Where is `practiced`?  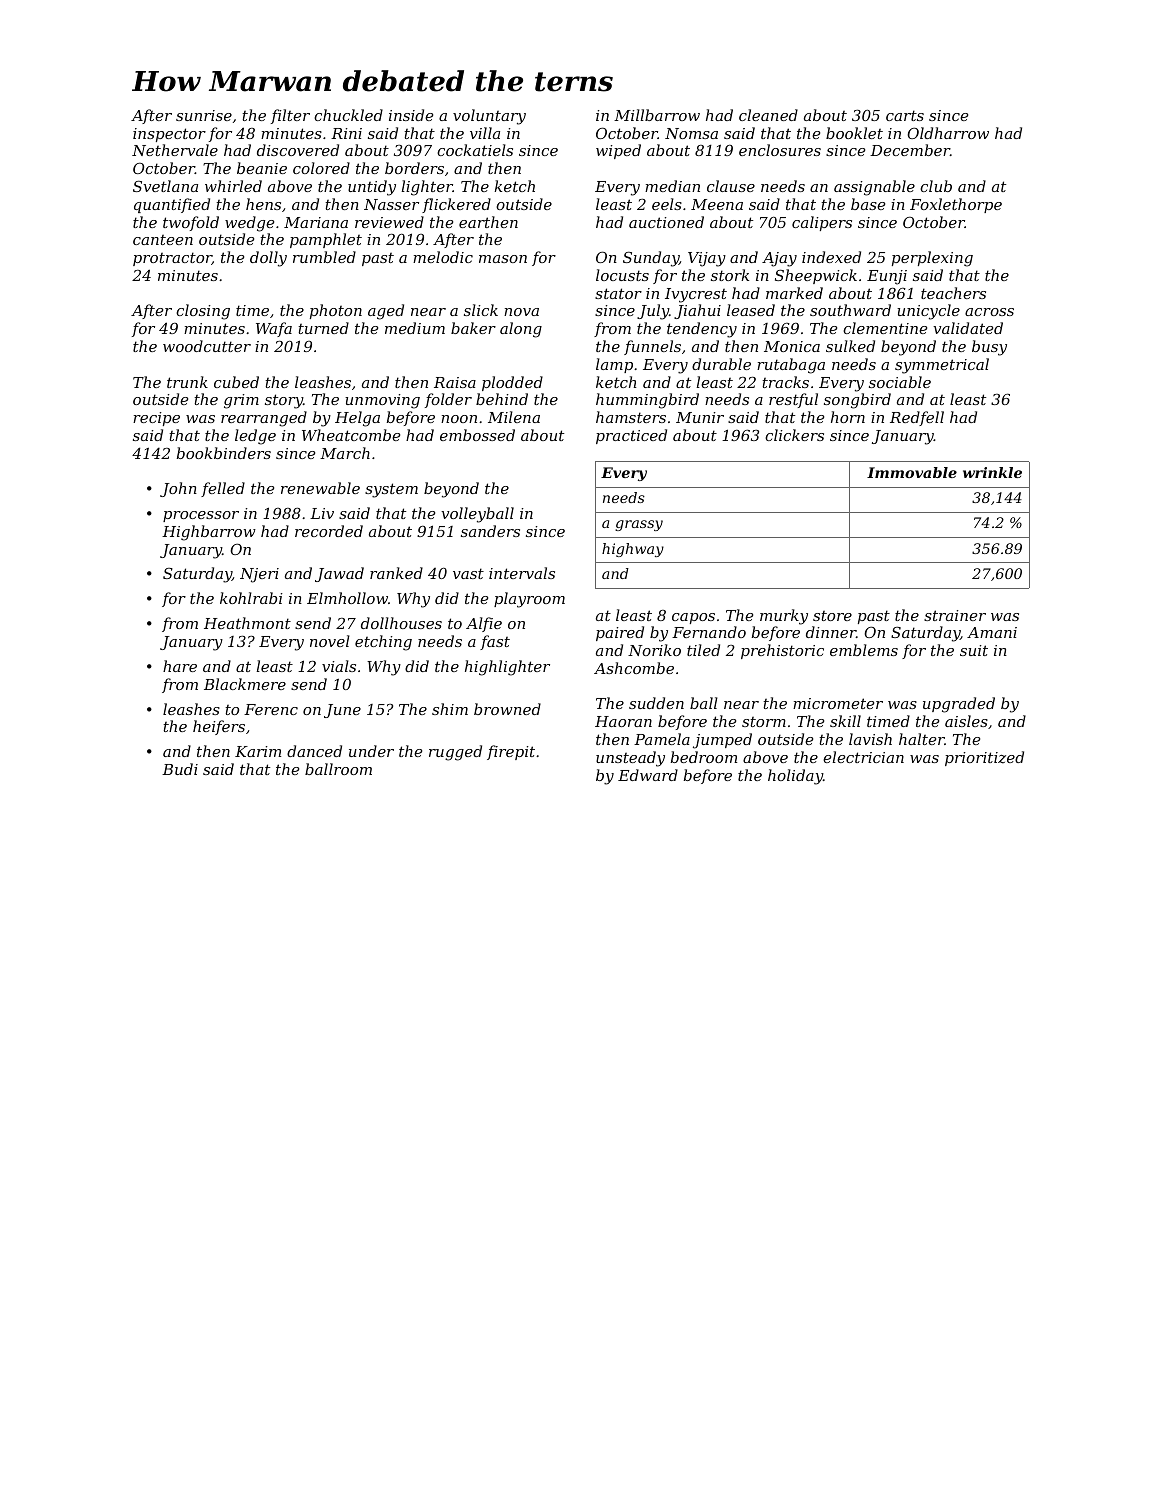
practiced is located at coordinates (631, 436).
